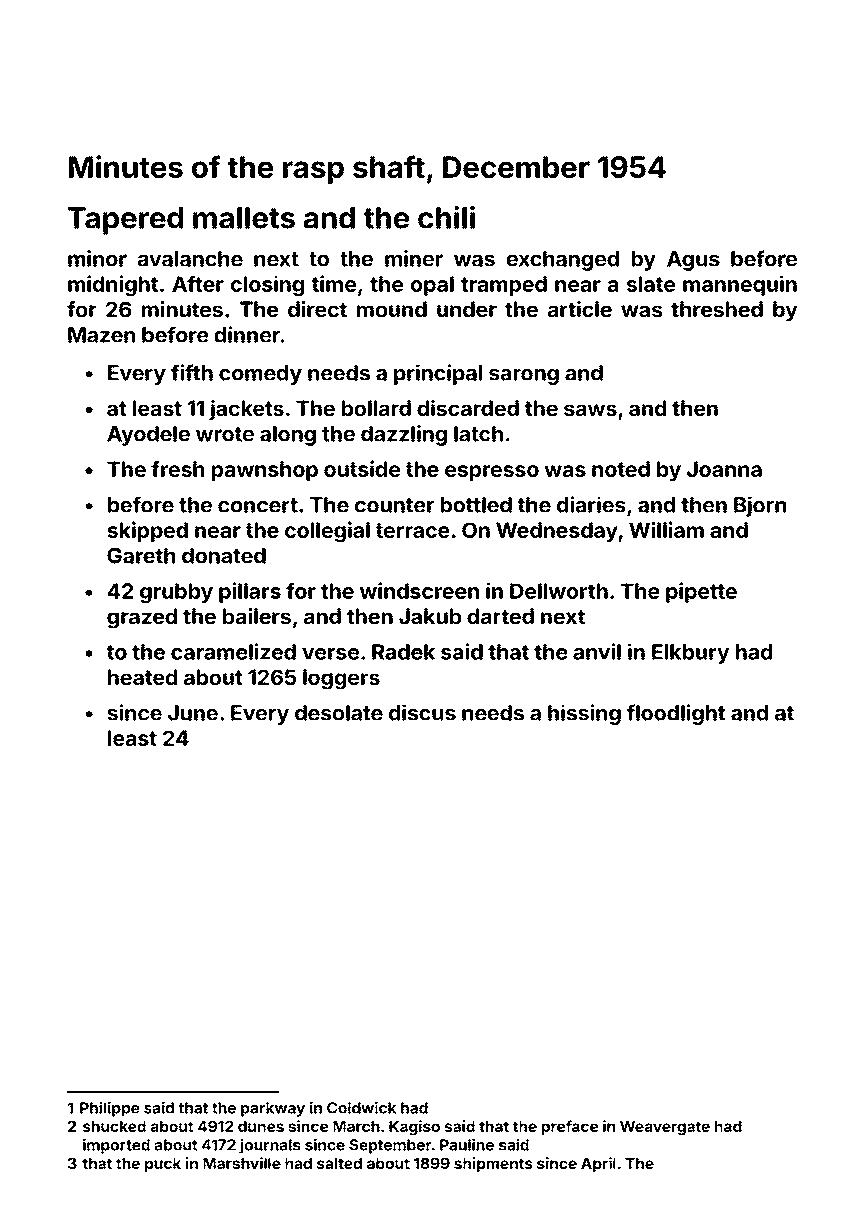  What do you see at coordinates (142, 618) in the screenshot?
I see `grazed` at bounding box center [142, 618].
